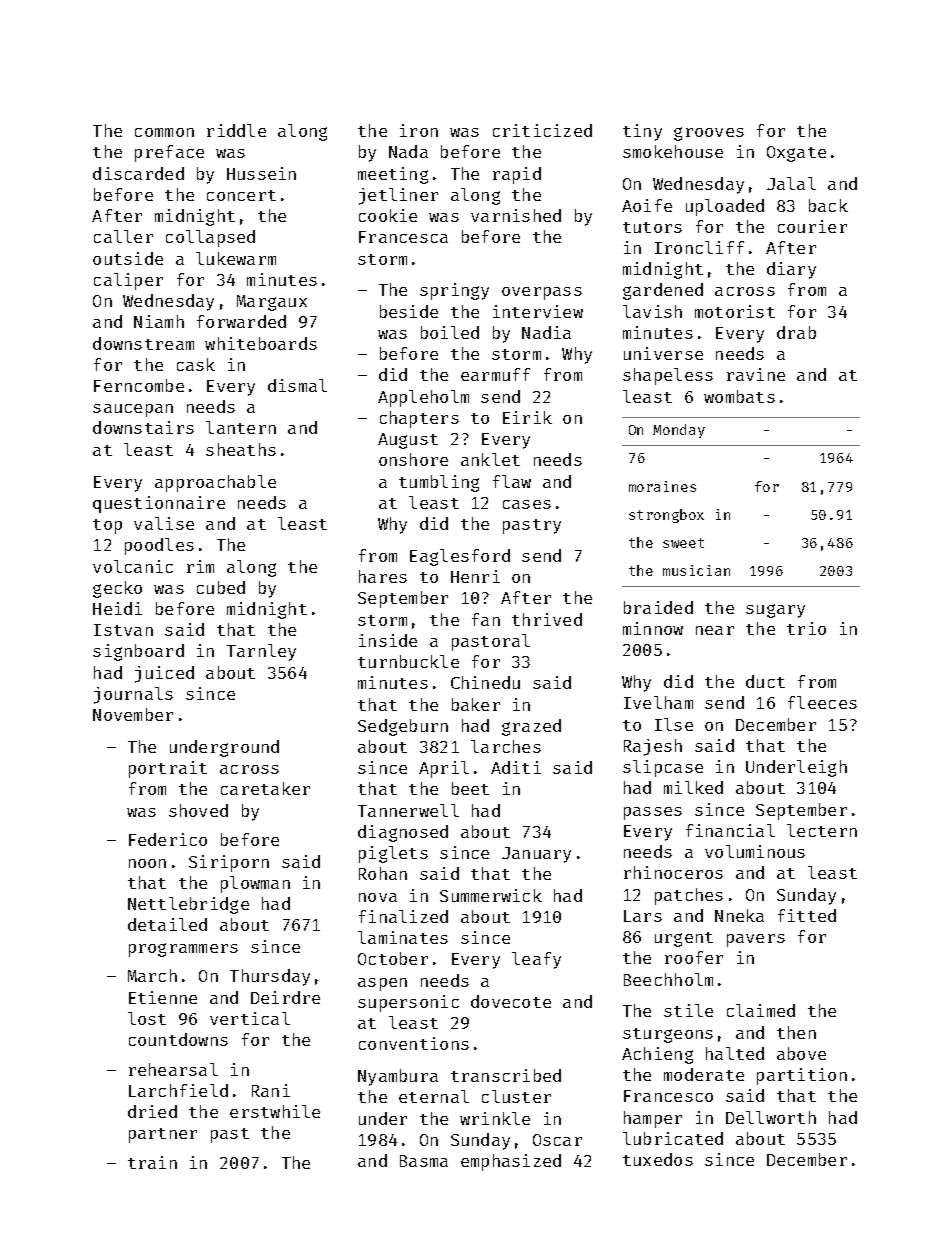 Image resolution: width=952 pixels, height=1233 pixels. Describe the element at coordinates (152, 1111) in the screenshot. I see `dried` at that location.
